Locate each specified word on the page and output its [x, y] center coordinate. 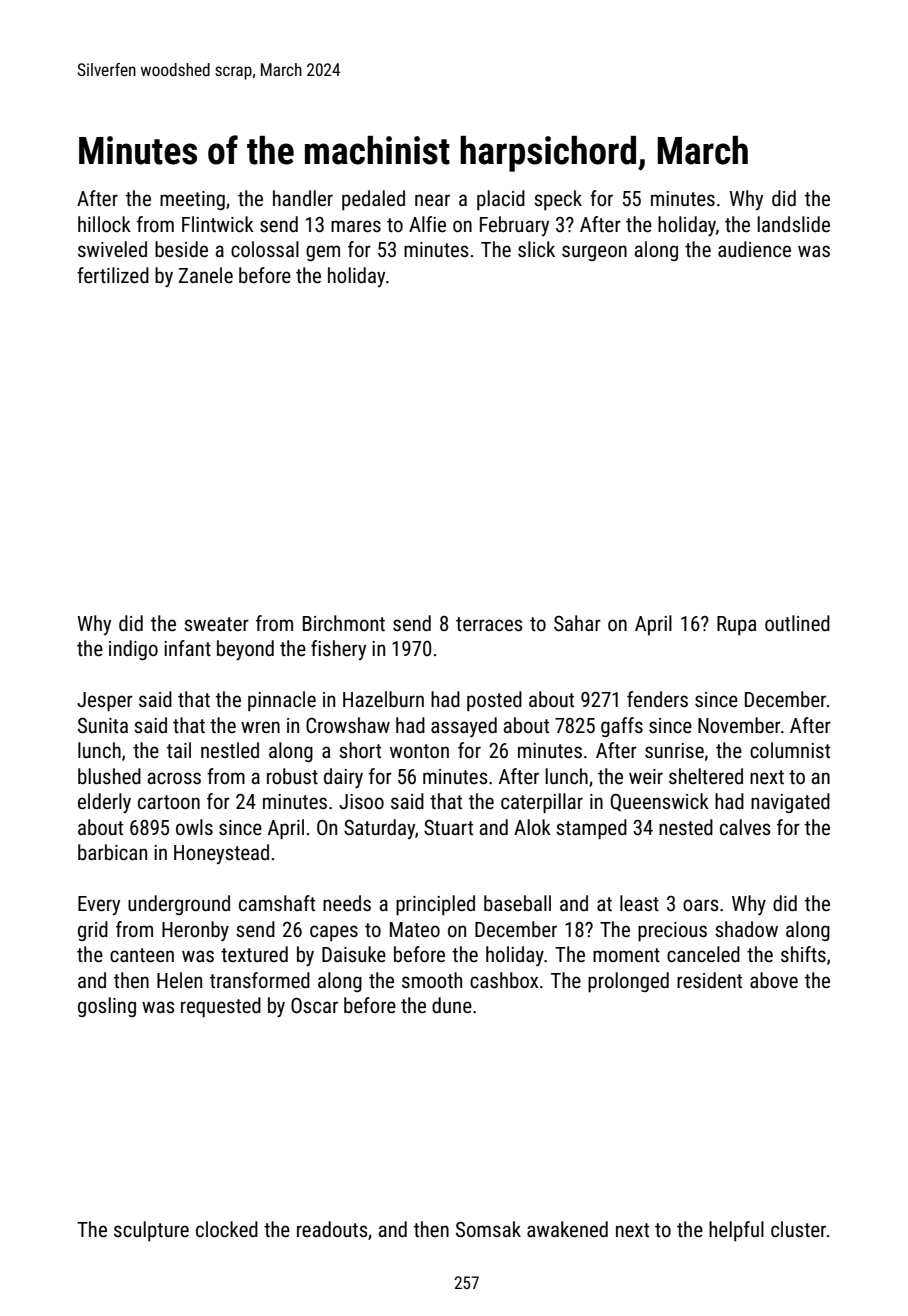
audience [754, 249]
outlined [797, 623]
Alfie [427, 224]
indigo [133, 650]
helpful [736, 1231]
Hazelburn [383, 699]
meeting [192, 200]
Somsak [488, 1229]
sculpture [151, 1231]
